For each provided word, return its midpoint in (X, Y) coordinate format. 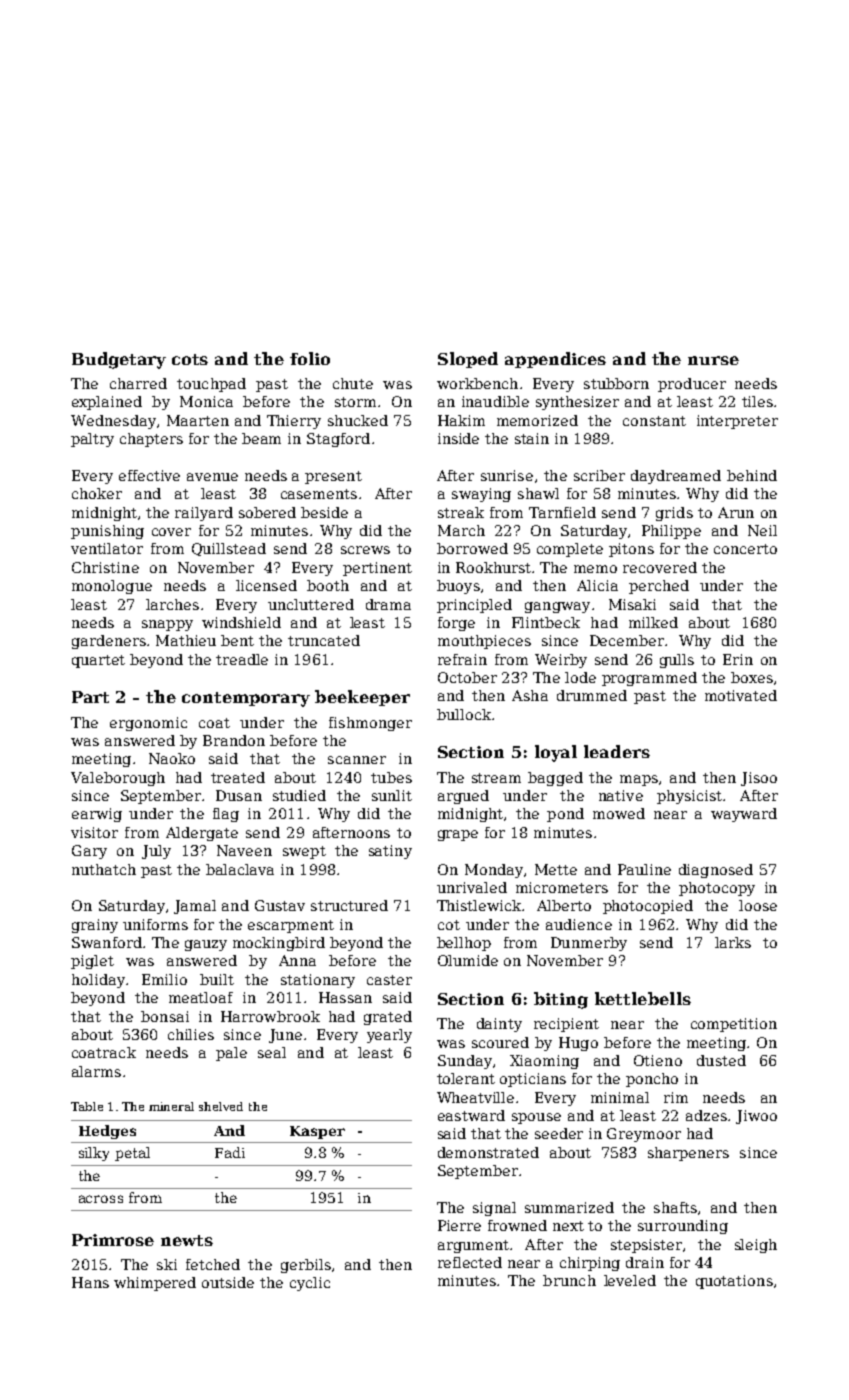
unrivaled (472, 887)
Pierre (459, 1225)
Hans (90, 1282)
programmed (649, 679)
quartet (98, 661)
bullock (464, 714)
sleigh (756, 1246)
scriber (599, 475)
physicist (689, 797)
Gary (89, 852)
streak (461, 512)
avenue (212, 477)
